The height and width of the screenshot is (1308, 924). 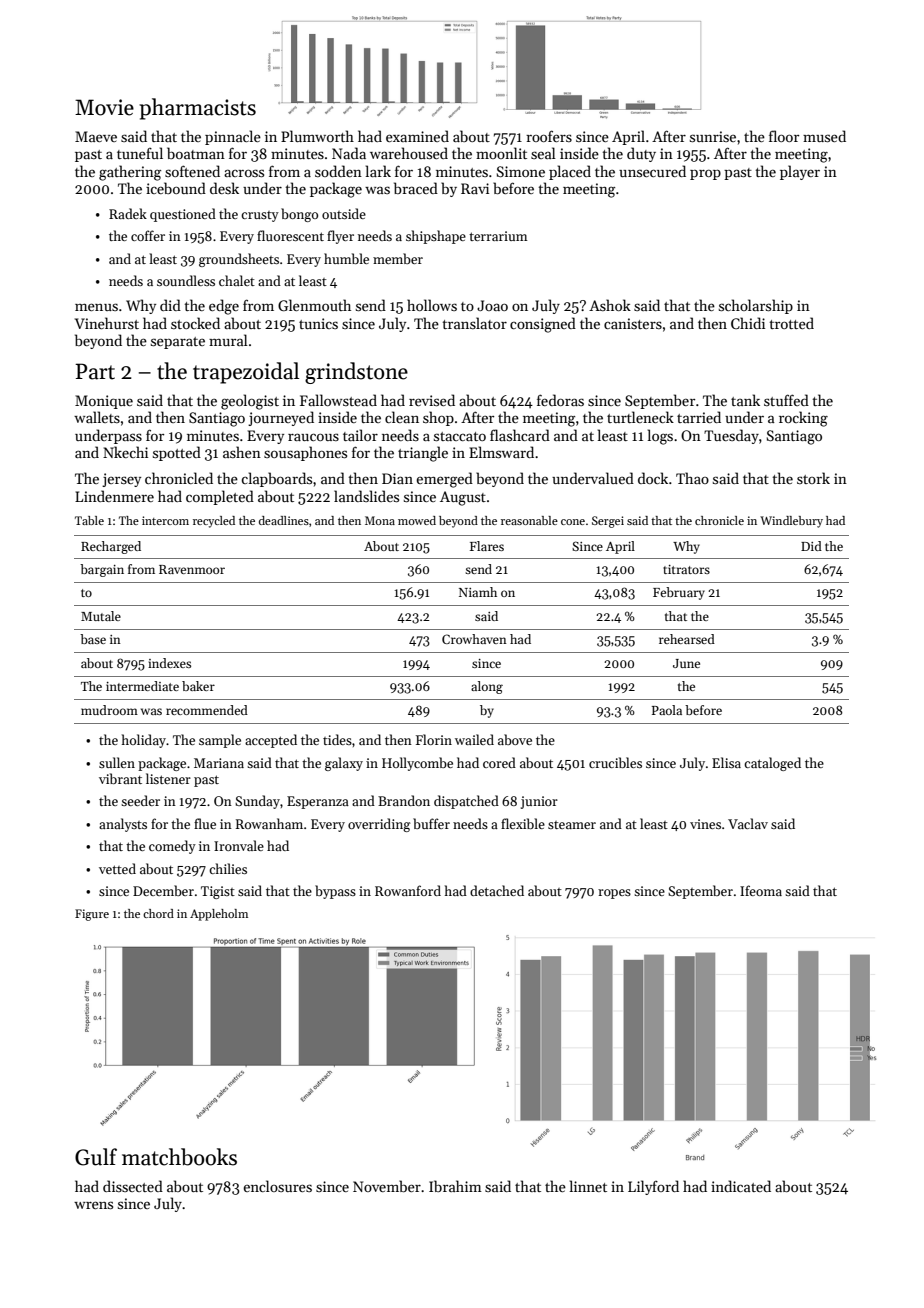 I want to click on ropes, so click(x=614, y=894).
